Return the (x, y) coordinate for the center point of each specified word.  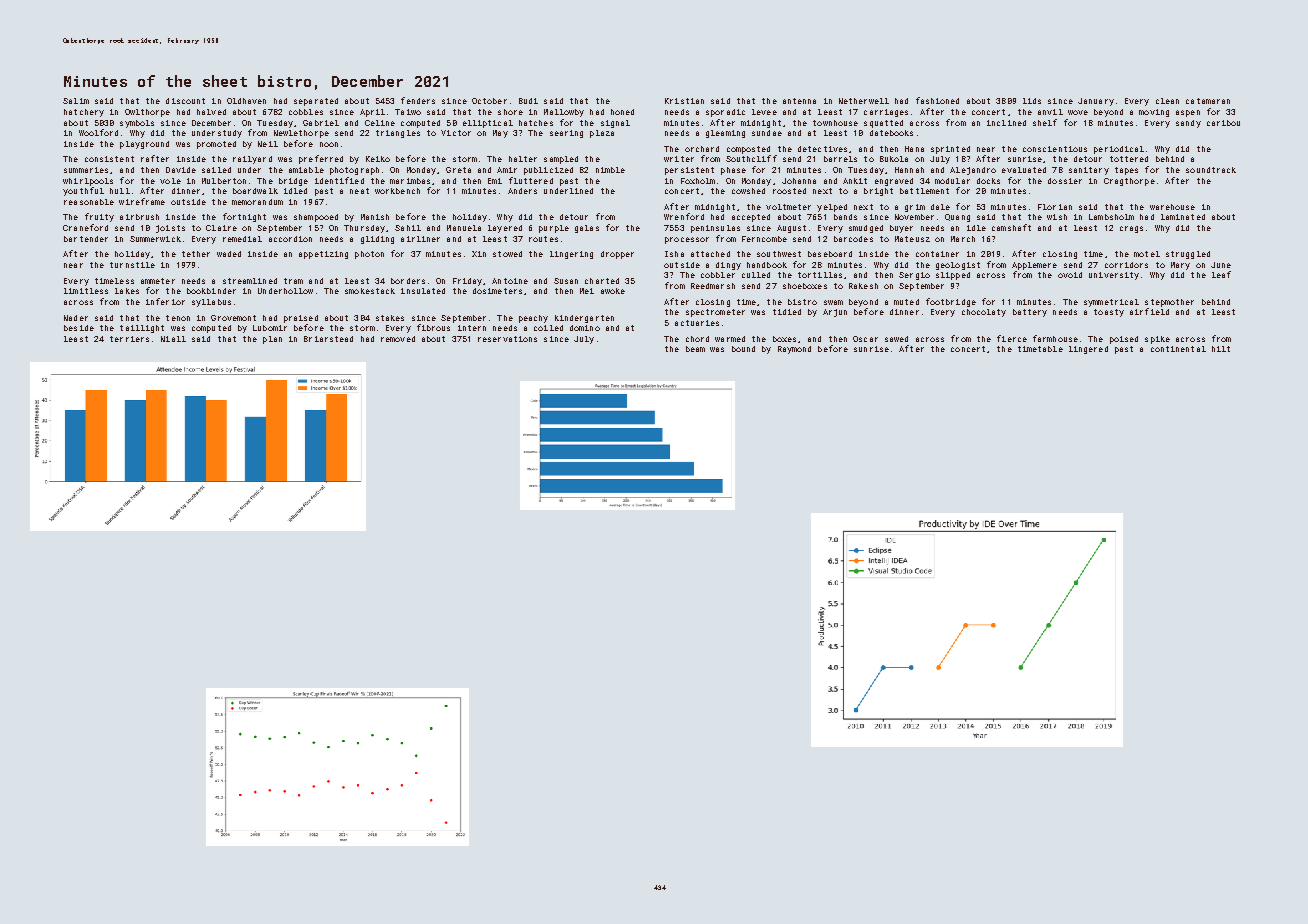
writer (679, 159)
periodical (1119, 150)
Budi (528, 101)
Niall (173, 339)
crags (1131, 229)
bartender (86, 239)
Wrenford (684, 216)
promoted (216, 145)
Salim (76, 101)
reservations (507, 339)
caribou (1223, 123)
